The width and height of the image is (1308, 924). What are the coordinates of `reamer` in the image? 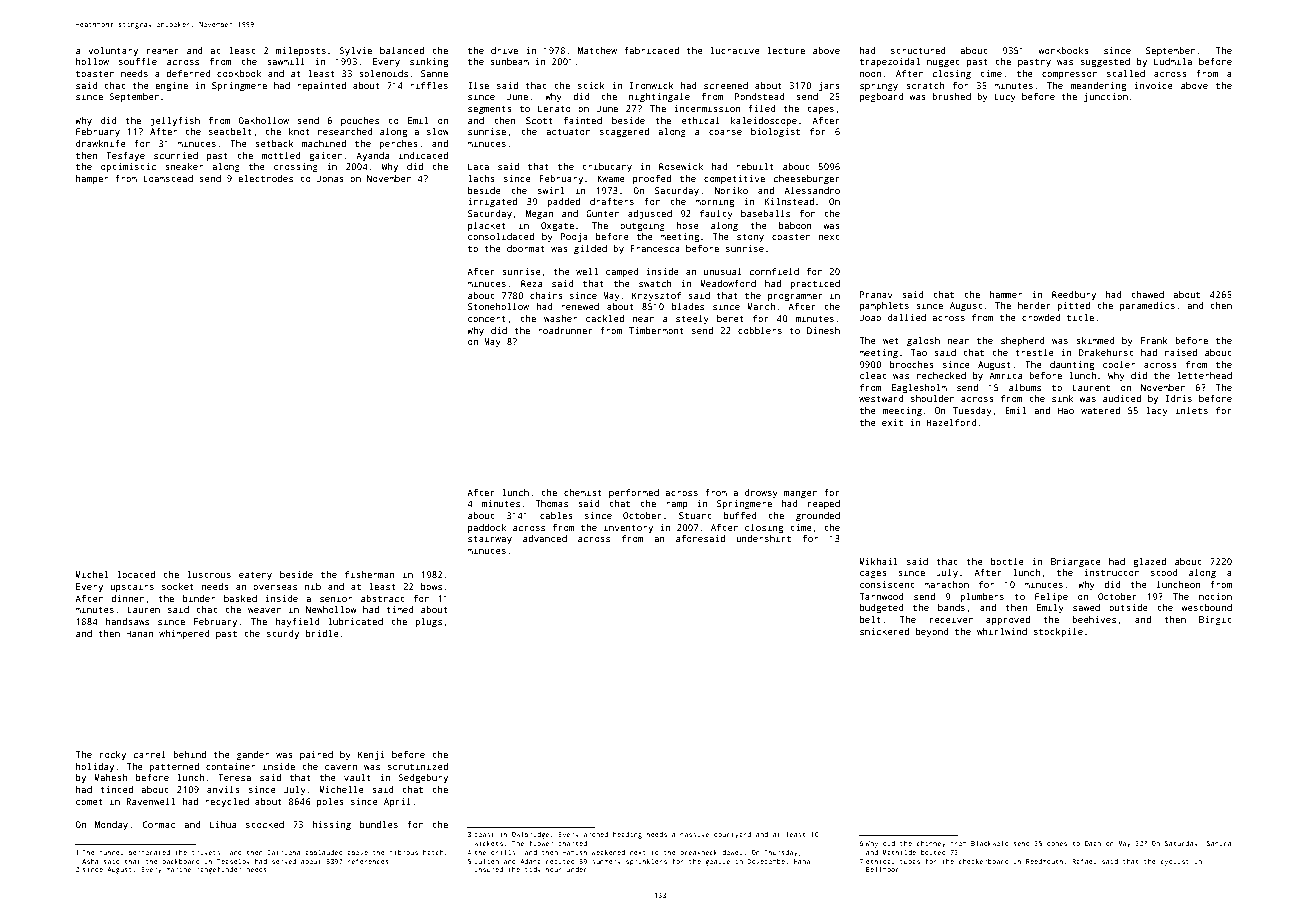 It's located at (163, 51).
